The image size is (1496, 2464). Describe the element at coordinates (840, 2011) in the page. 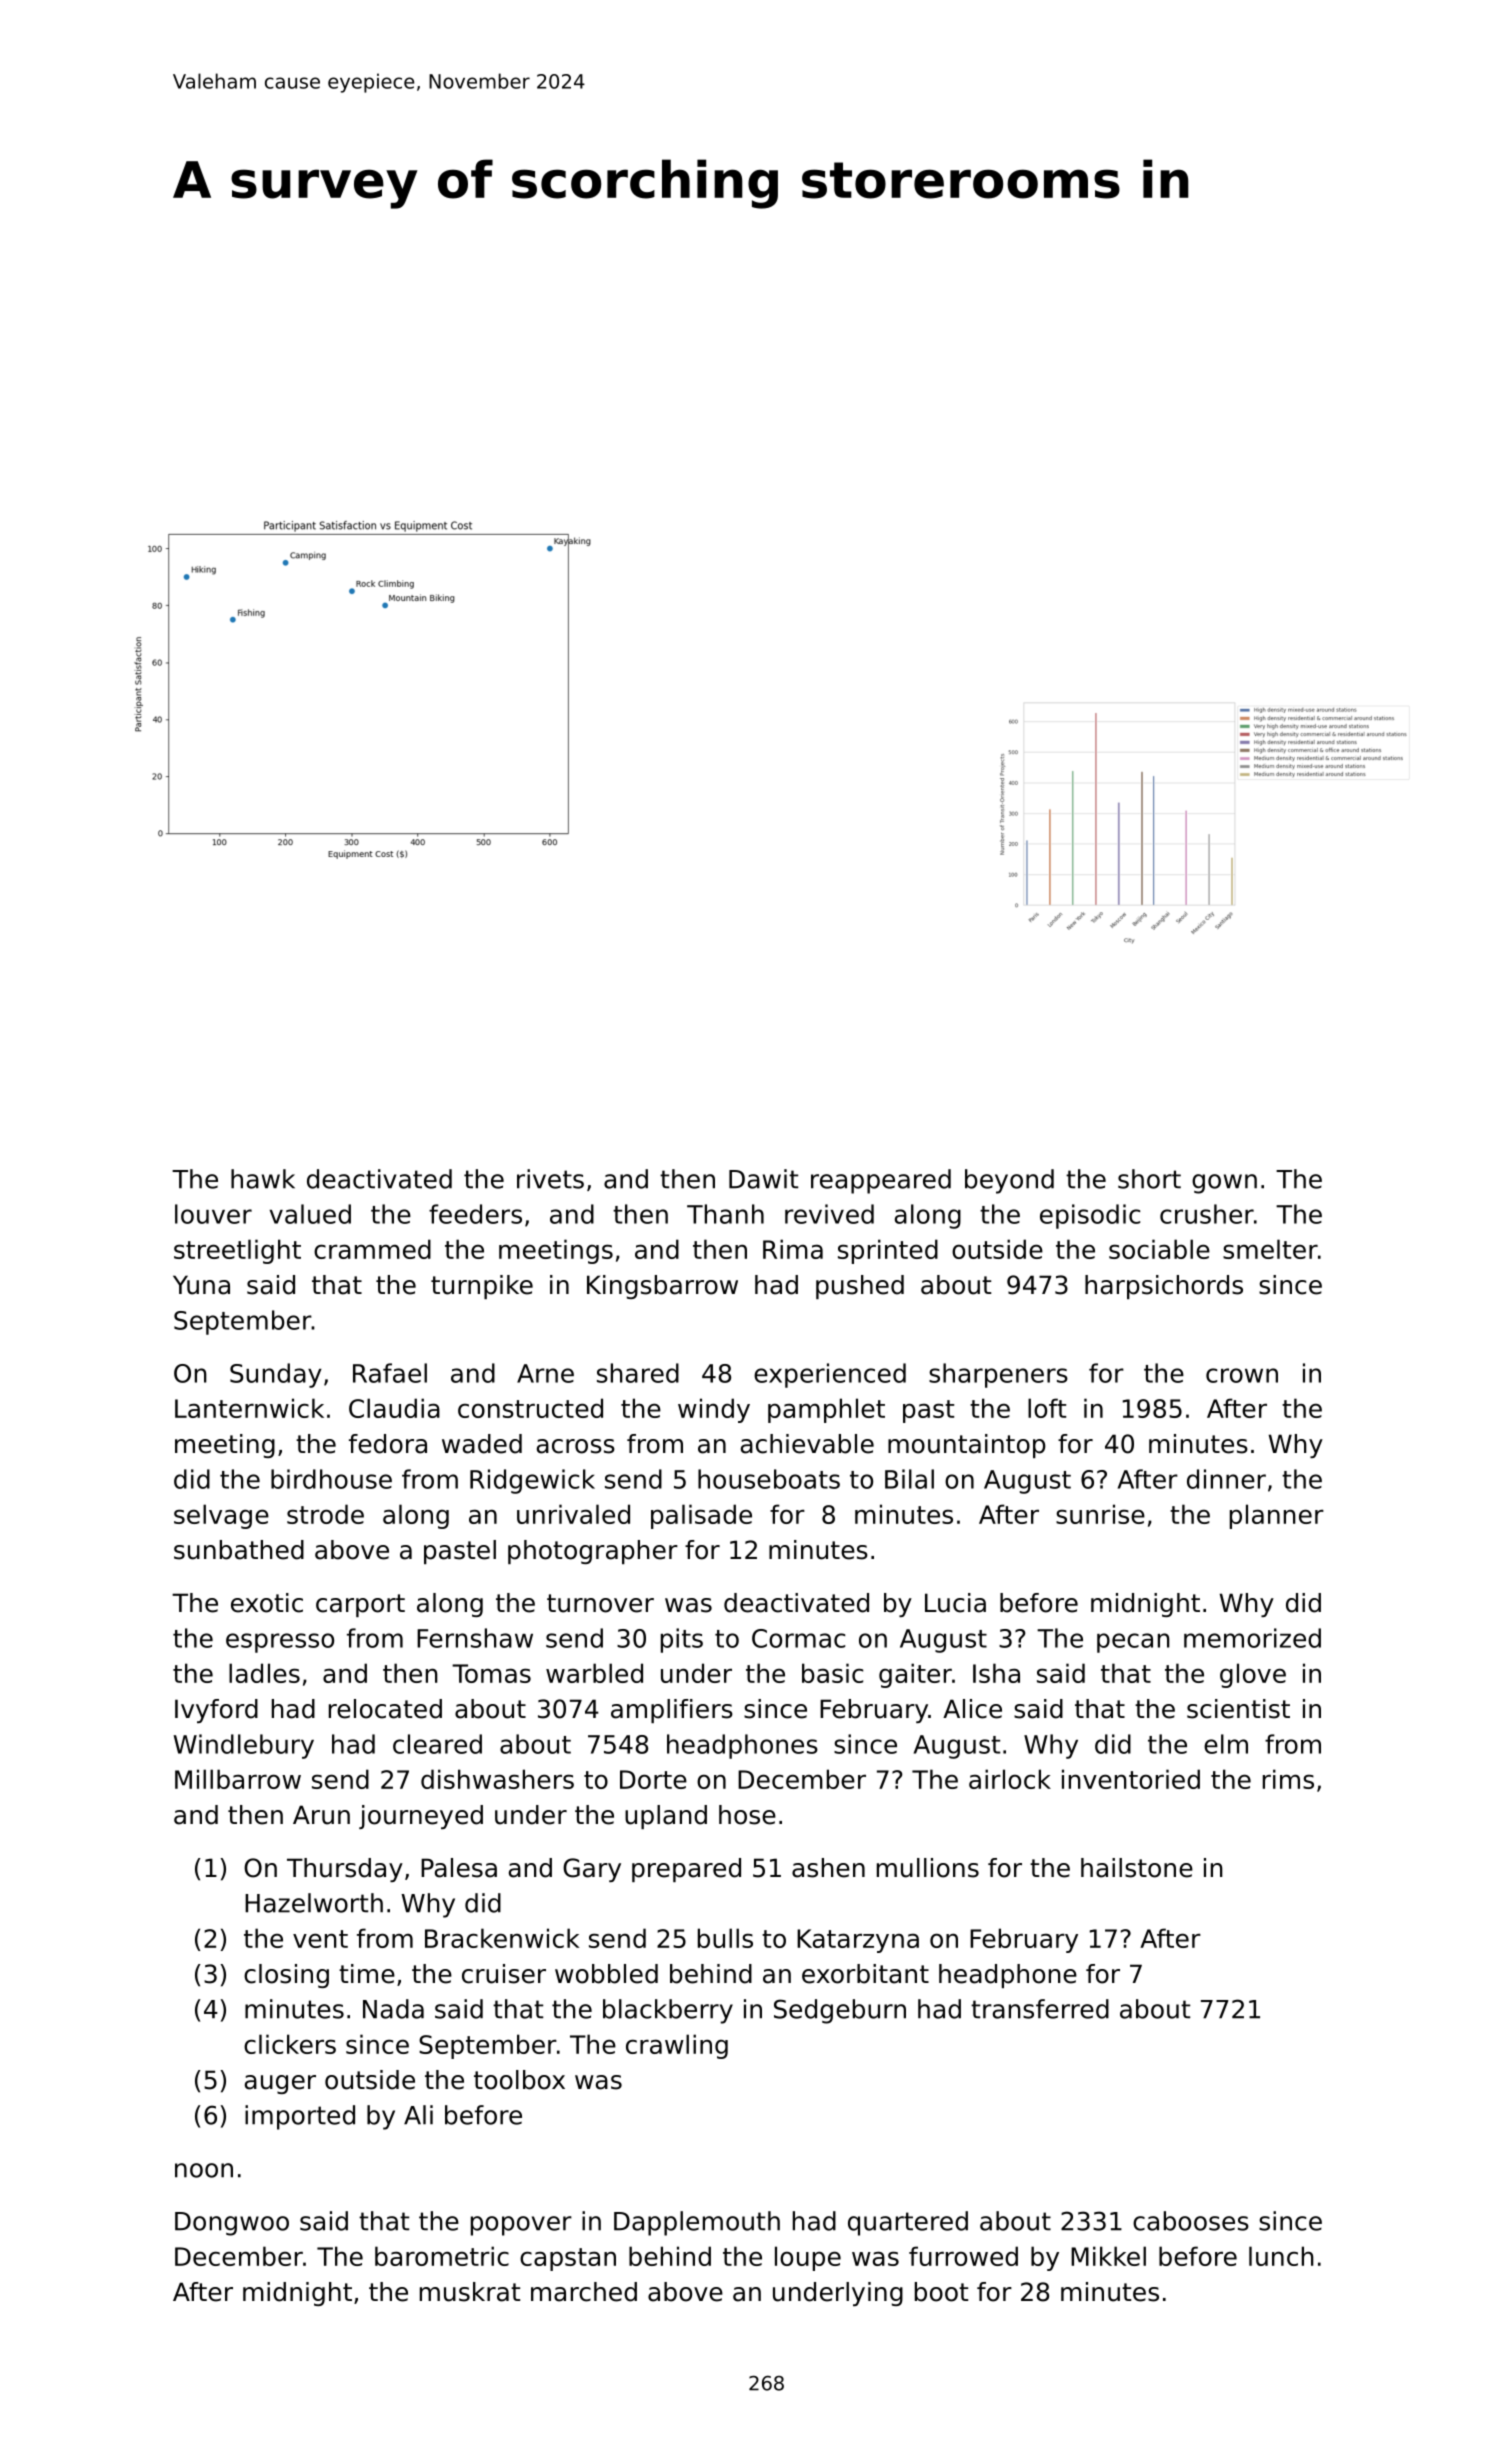

I see `Sedgeburn` at that location.
